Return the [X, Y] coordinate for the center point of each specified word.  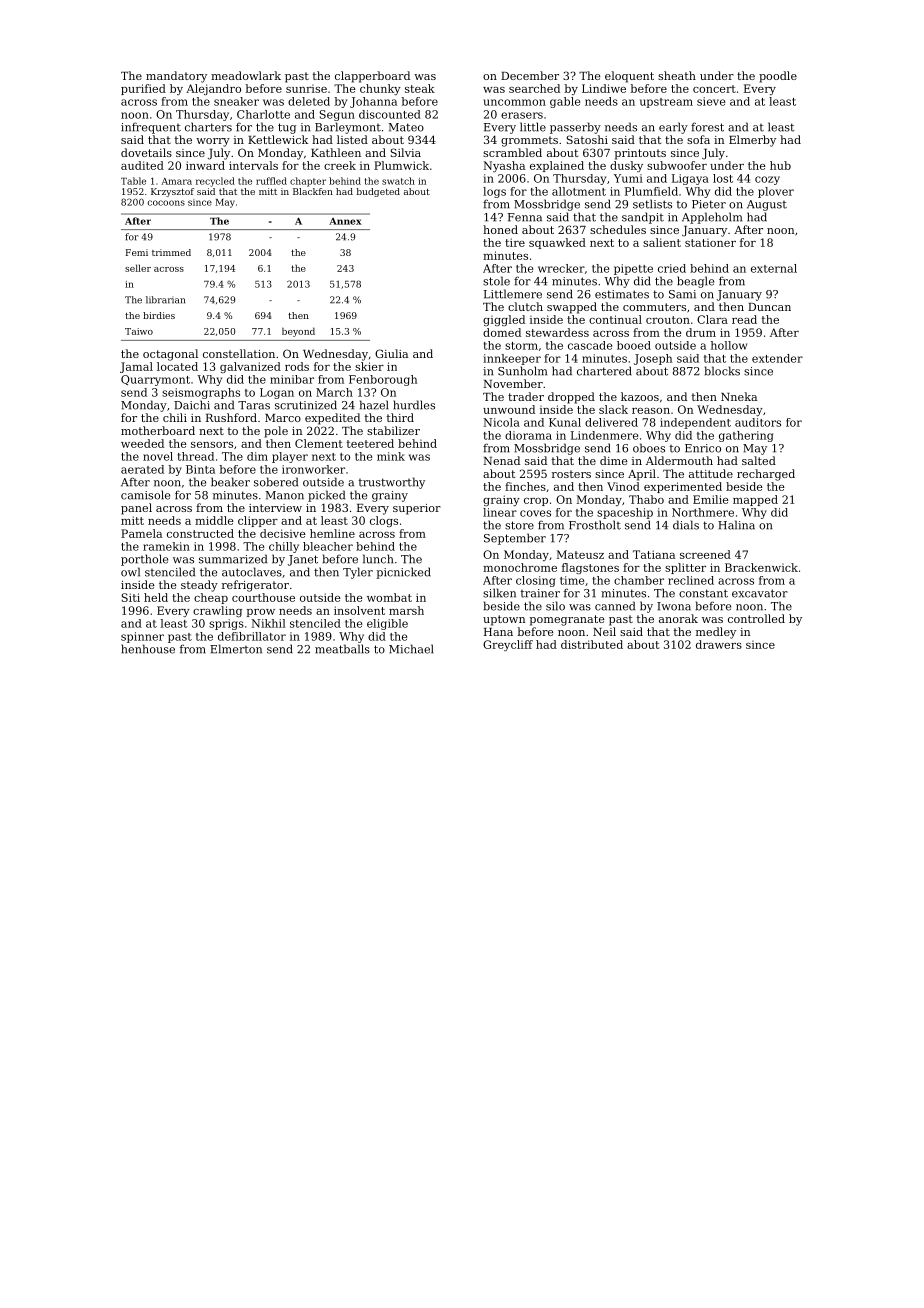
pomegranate [567, 620]
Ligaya [690, 179]
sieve [711, 101]
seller [138, 268]
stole [496, 281]
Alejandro [213, 89]
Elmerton [236, 649]
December [530, 75]
